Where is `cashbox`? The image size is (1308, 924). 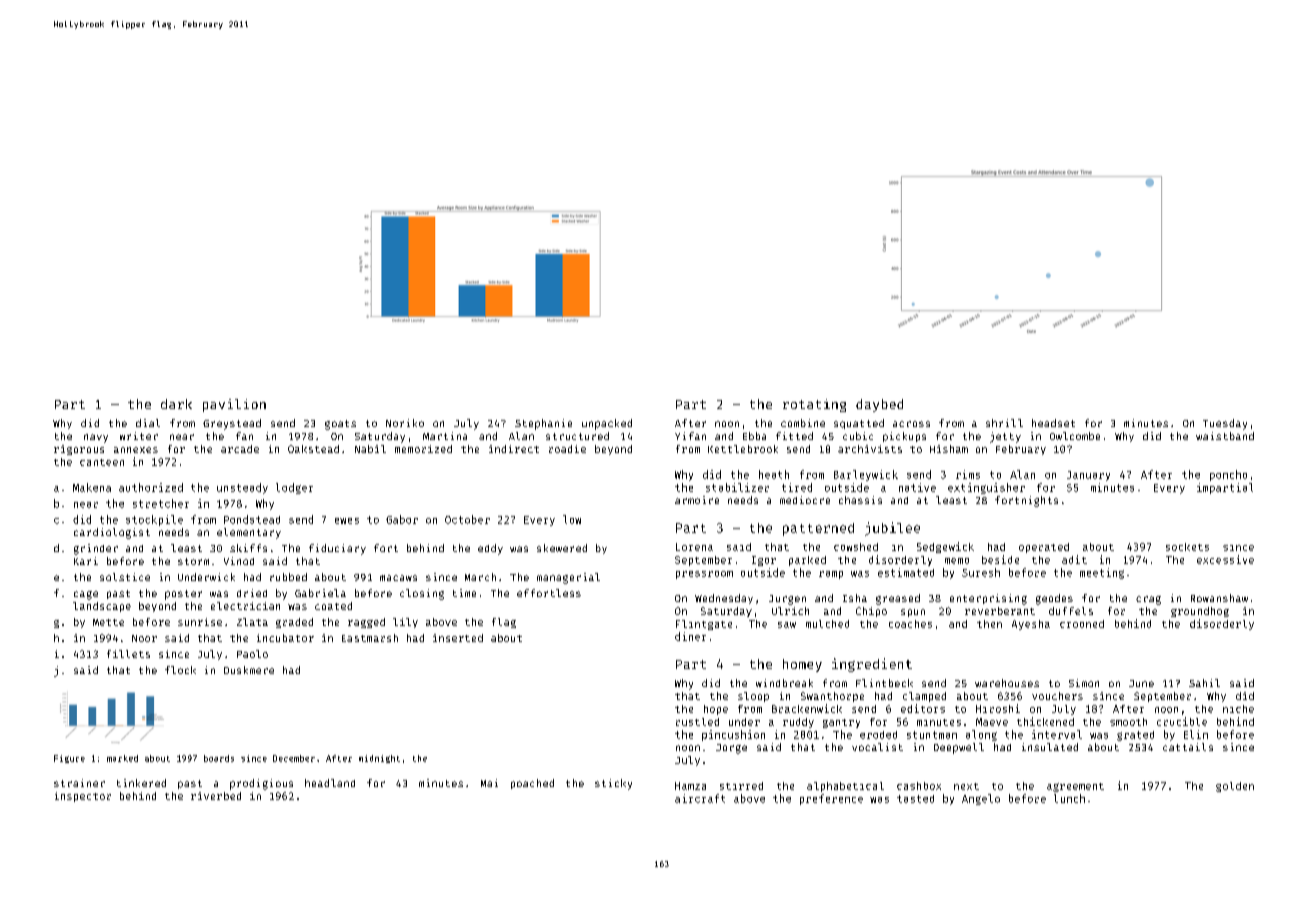 cashbox is located at coordinates (919, 786).
